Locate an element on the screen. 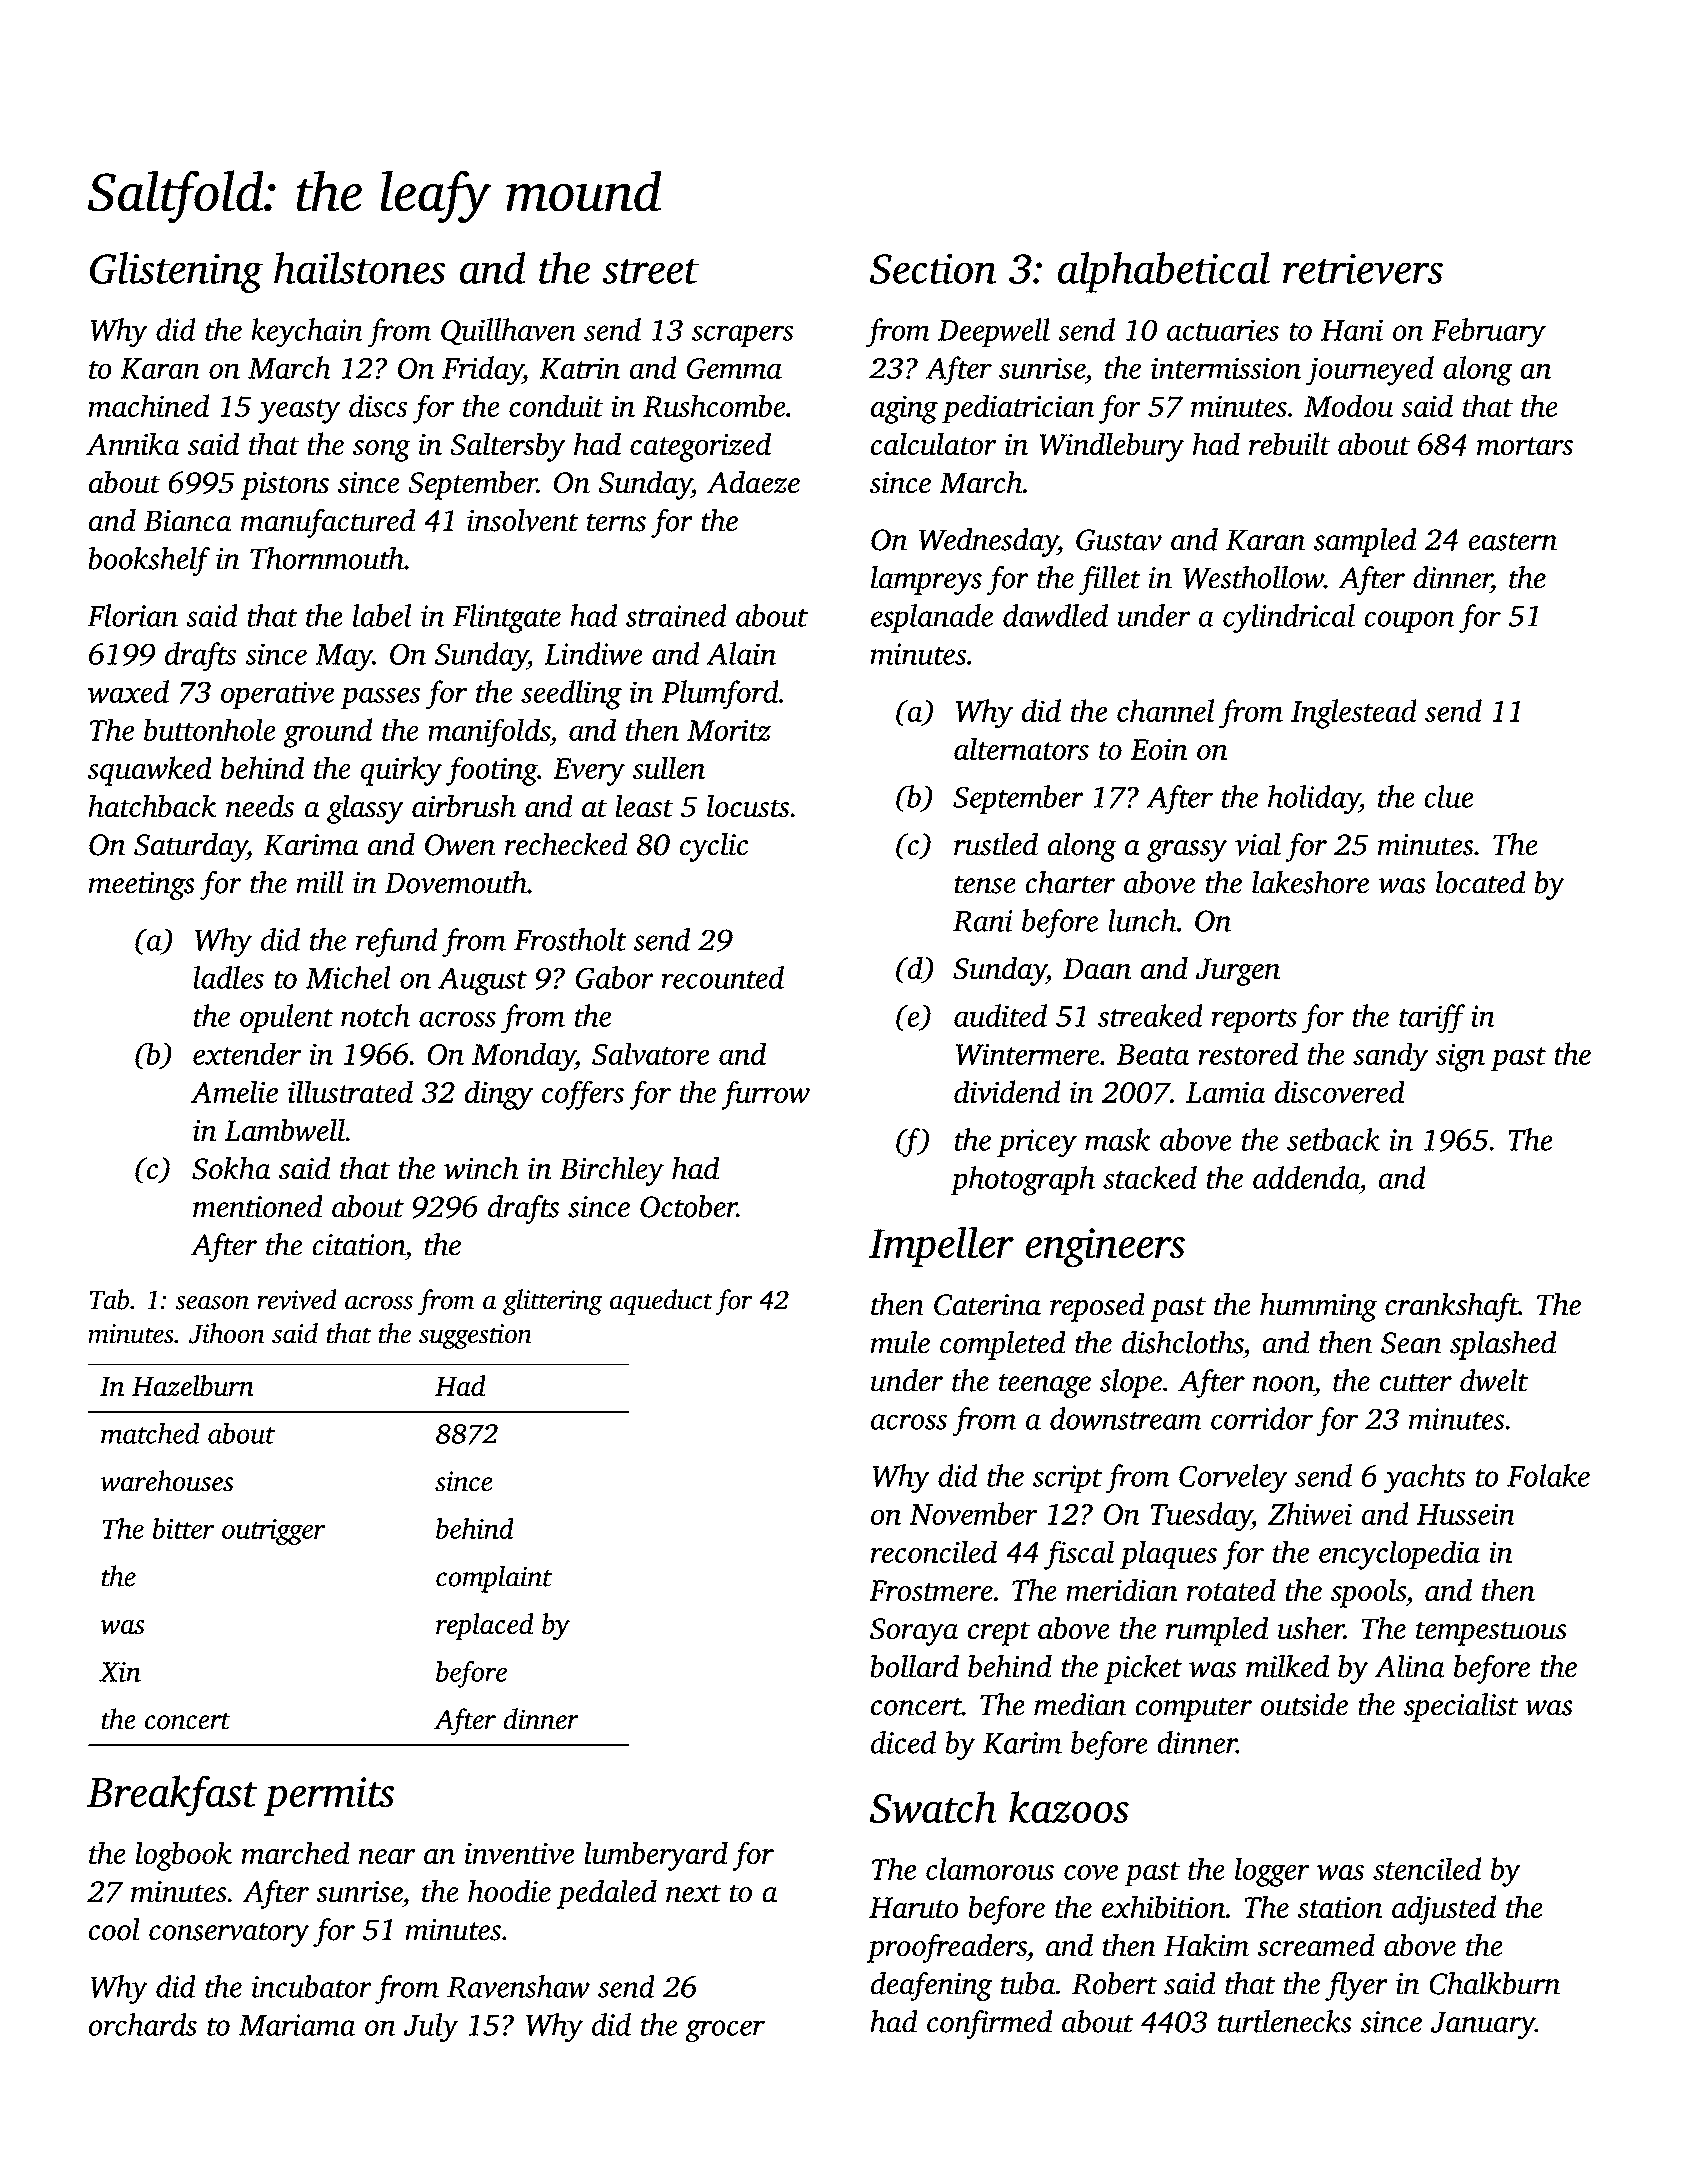 The image size is (1683, 2178). turtlenecks is located at coordinates (1285, 2021).
